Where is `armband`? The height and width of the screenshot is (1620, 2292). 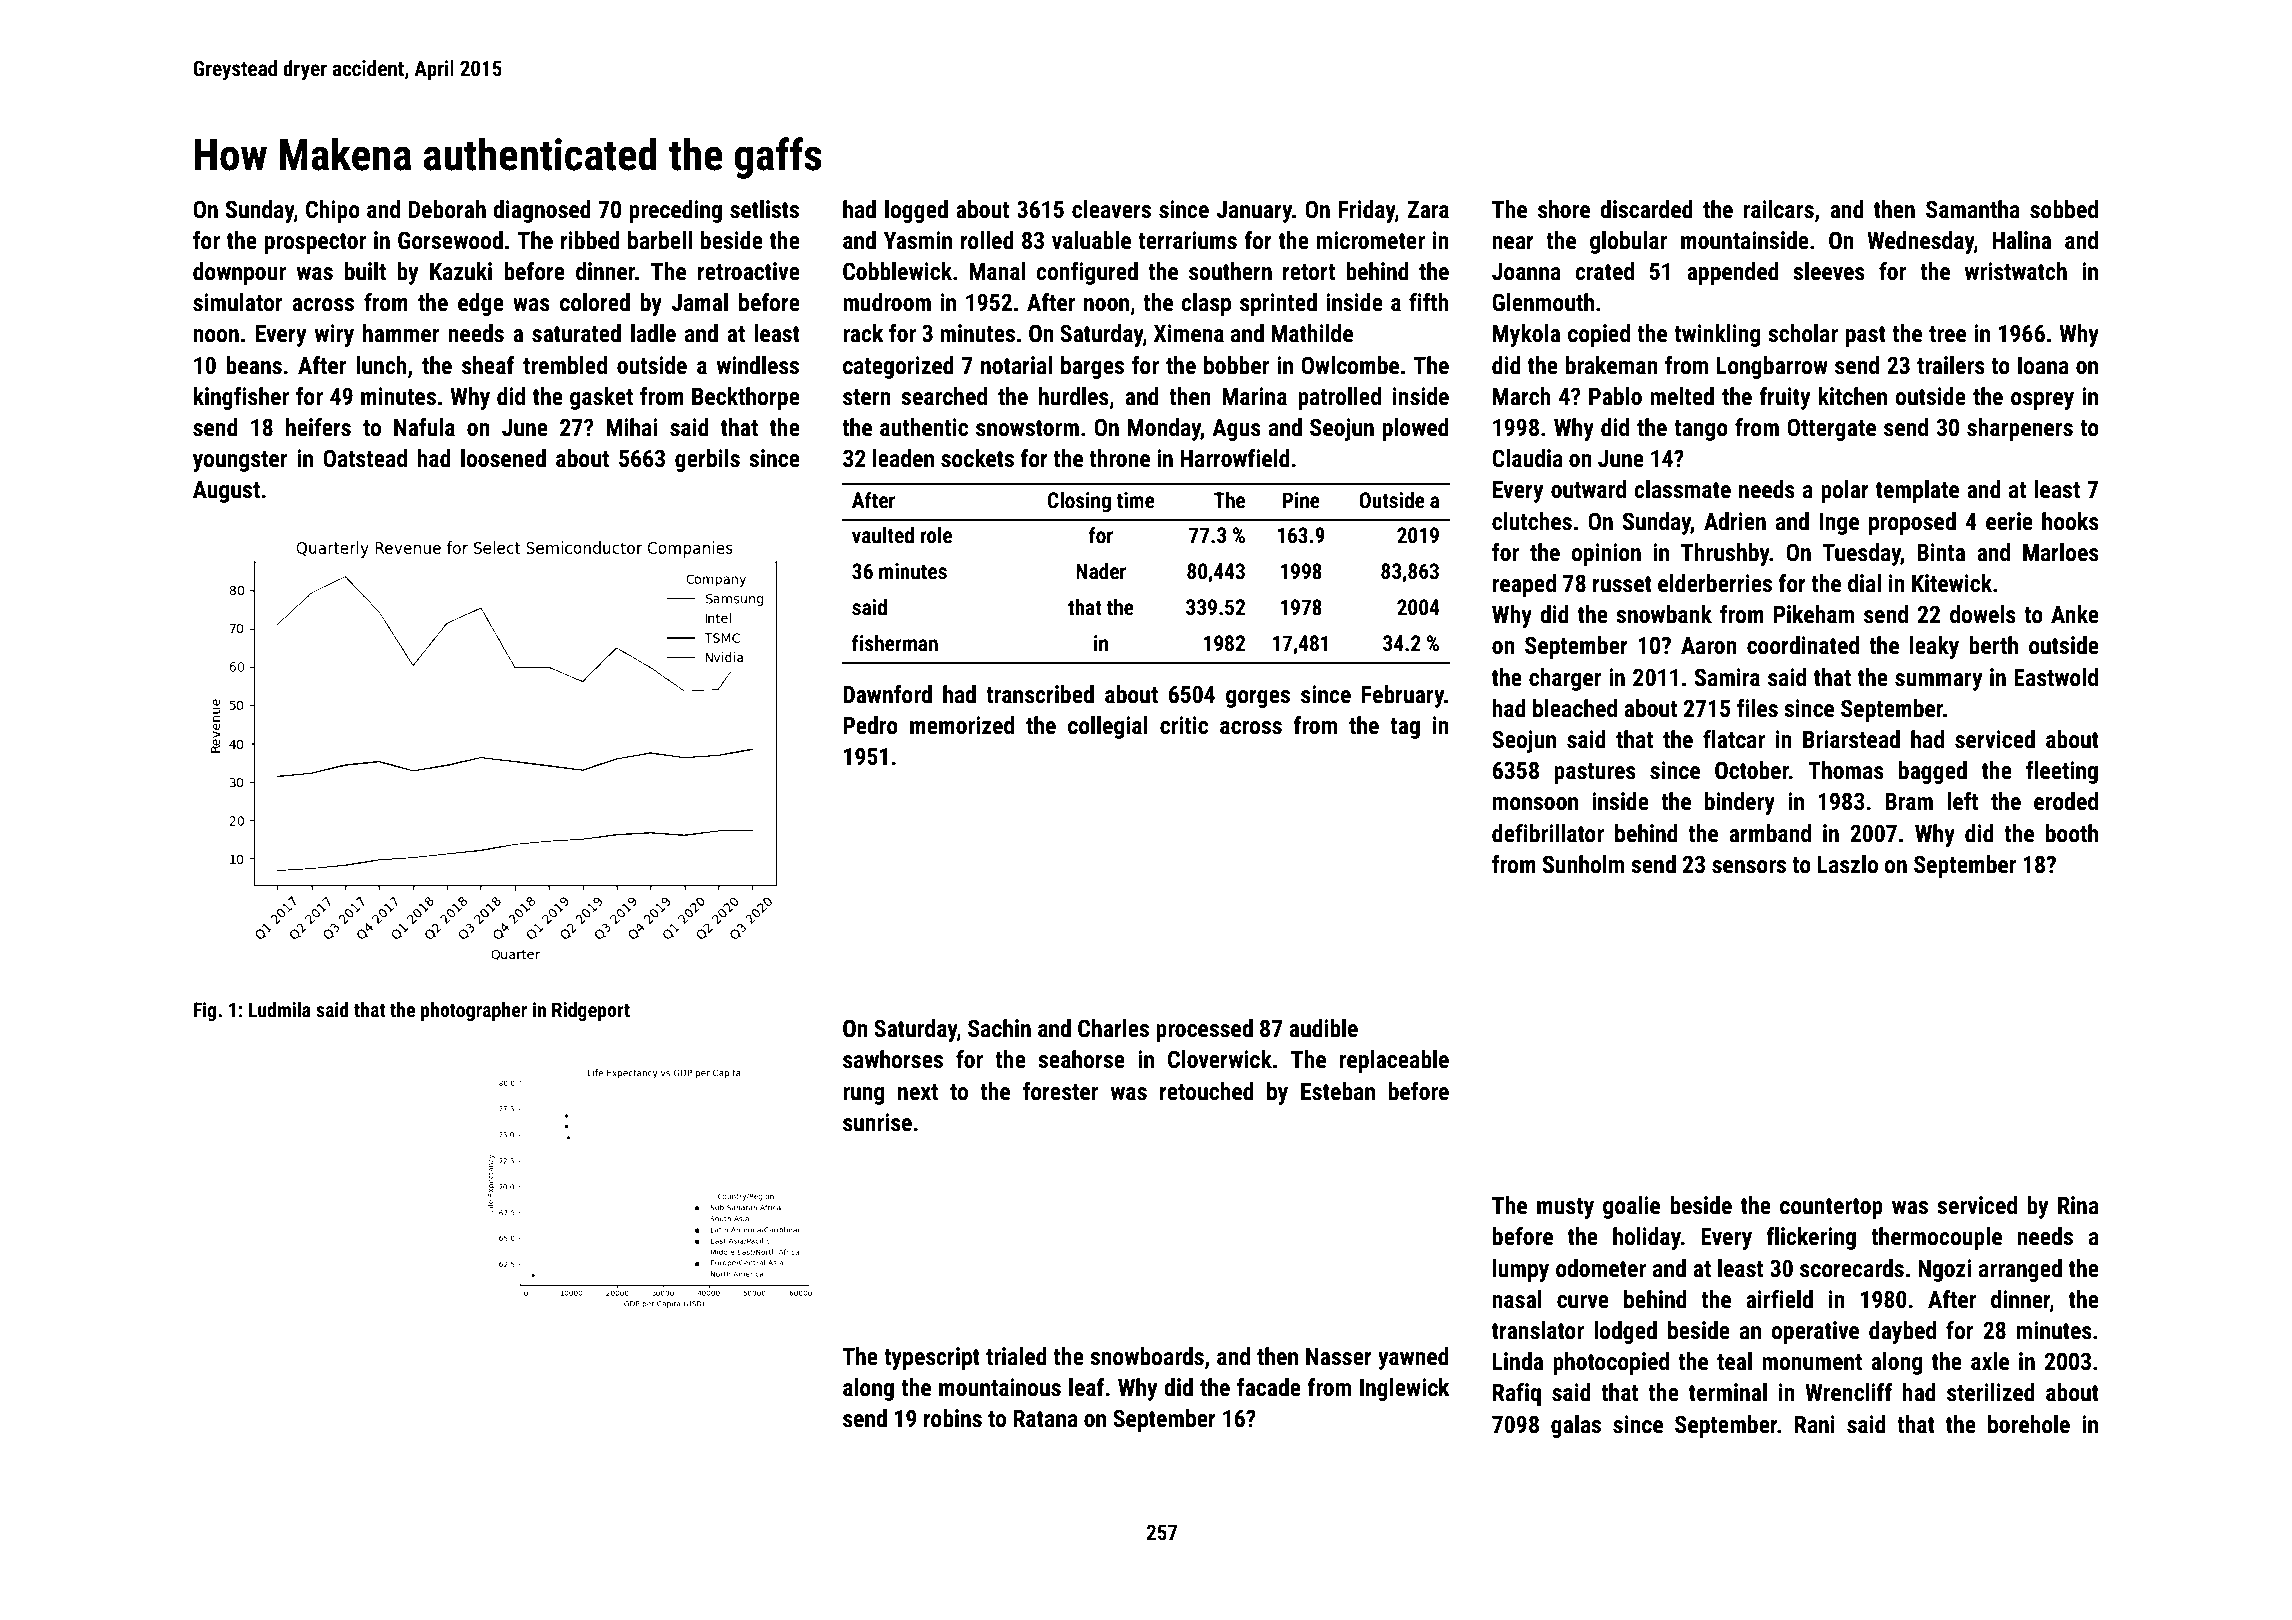 armband is located at coordinates (1770, 833).
